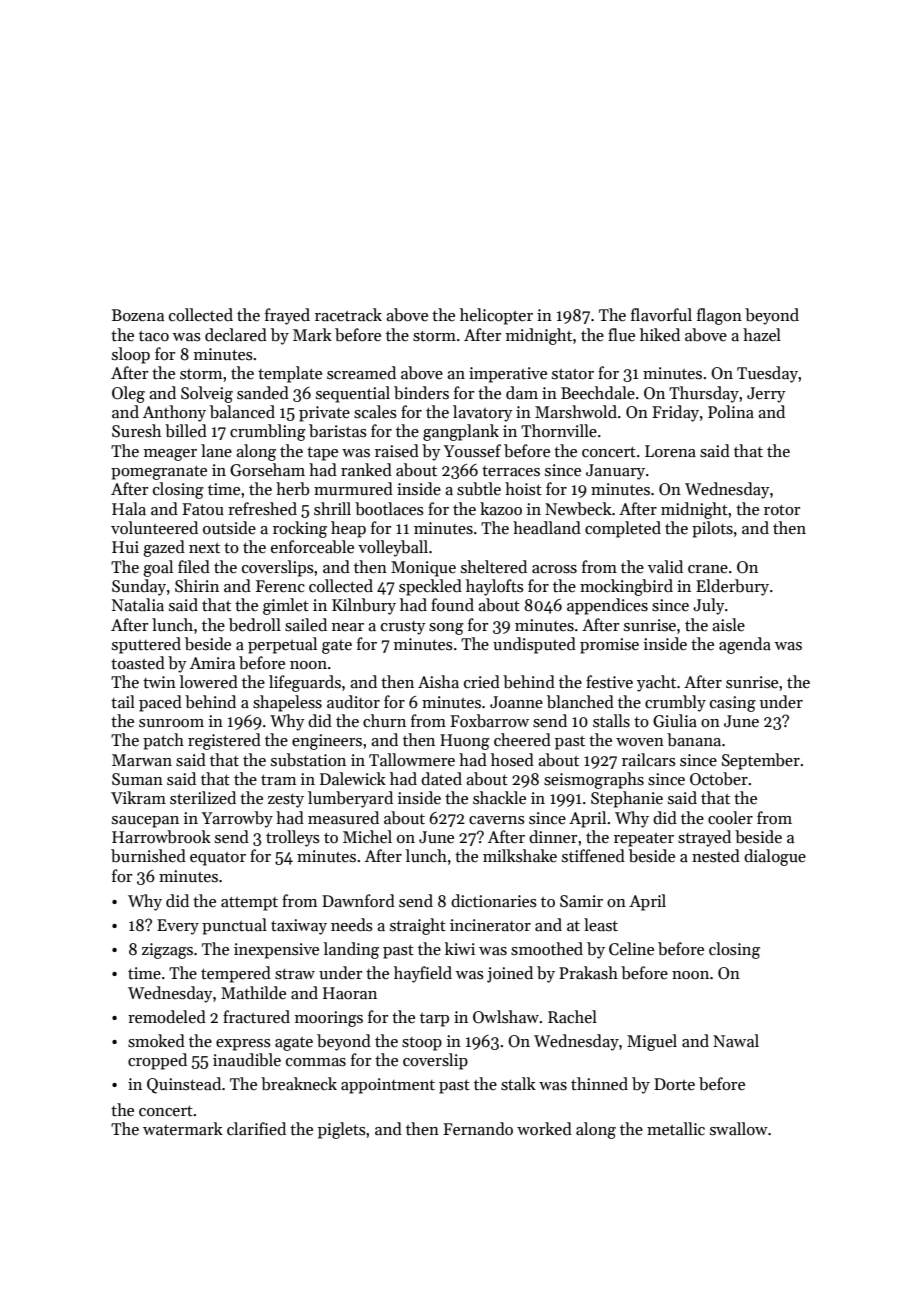  Describe the element at coordinates (128, 394) in the screenshot. I see `Oleg` at that location.
